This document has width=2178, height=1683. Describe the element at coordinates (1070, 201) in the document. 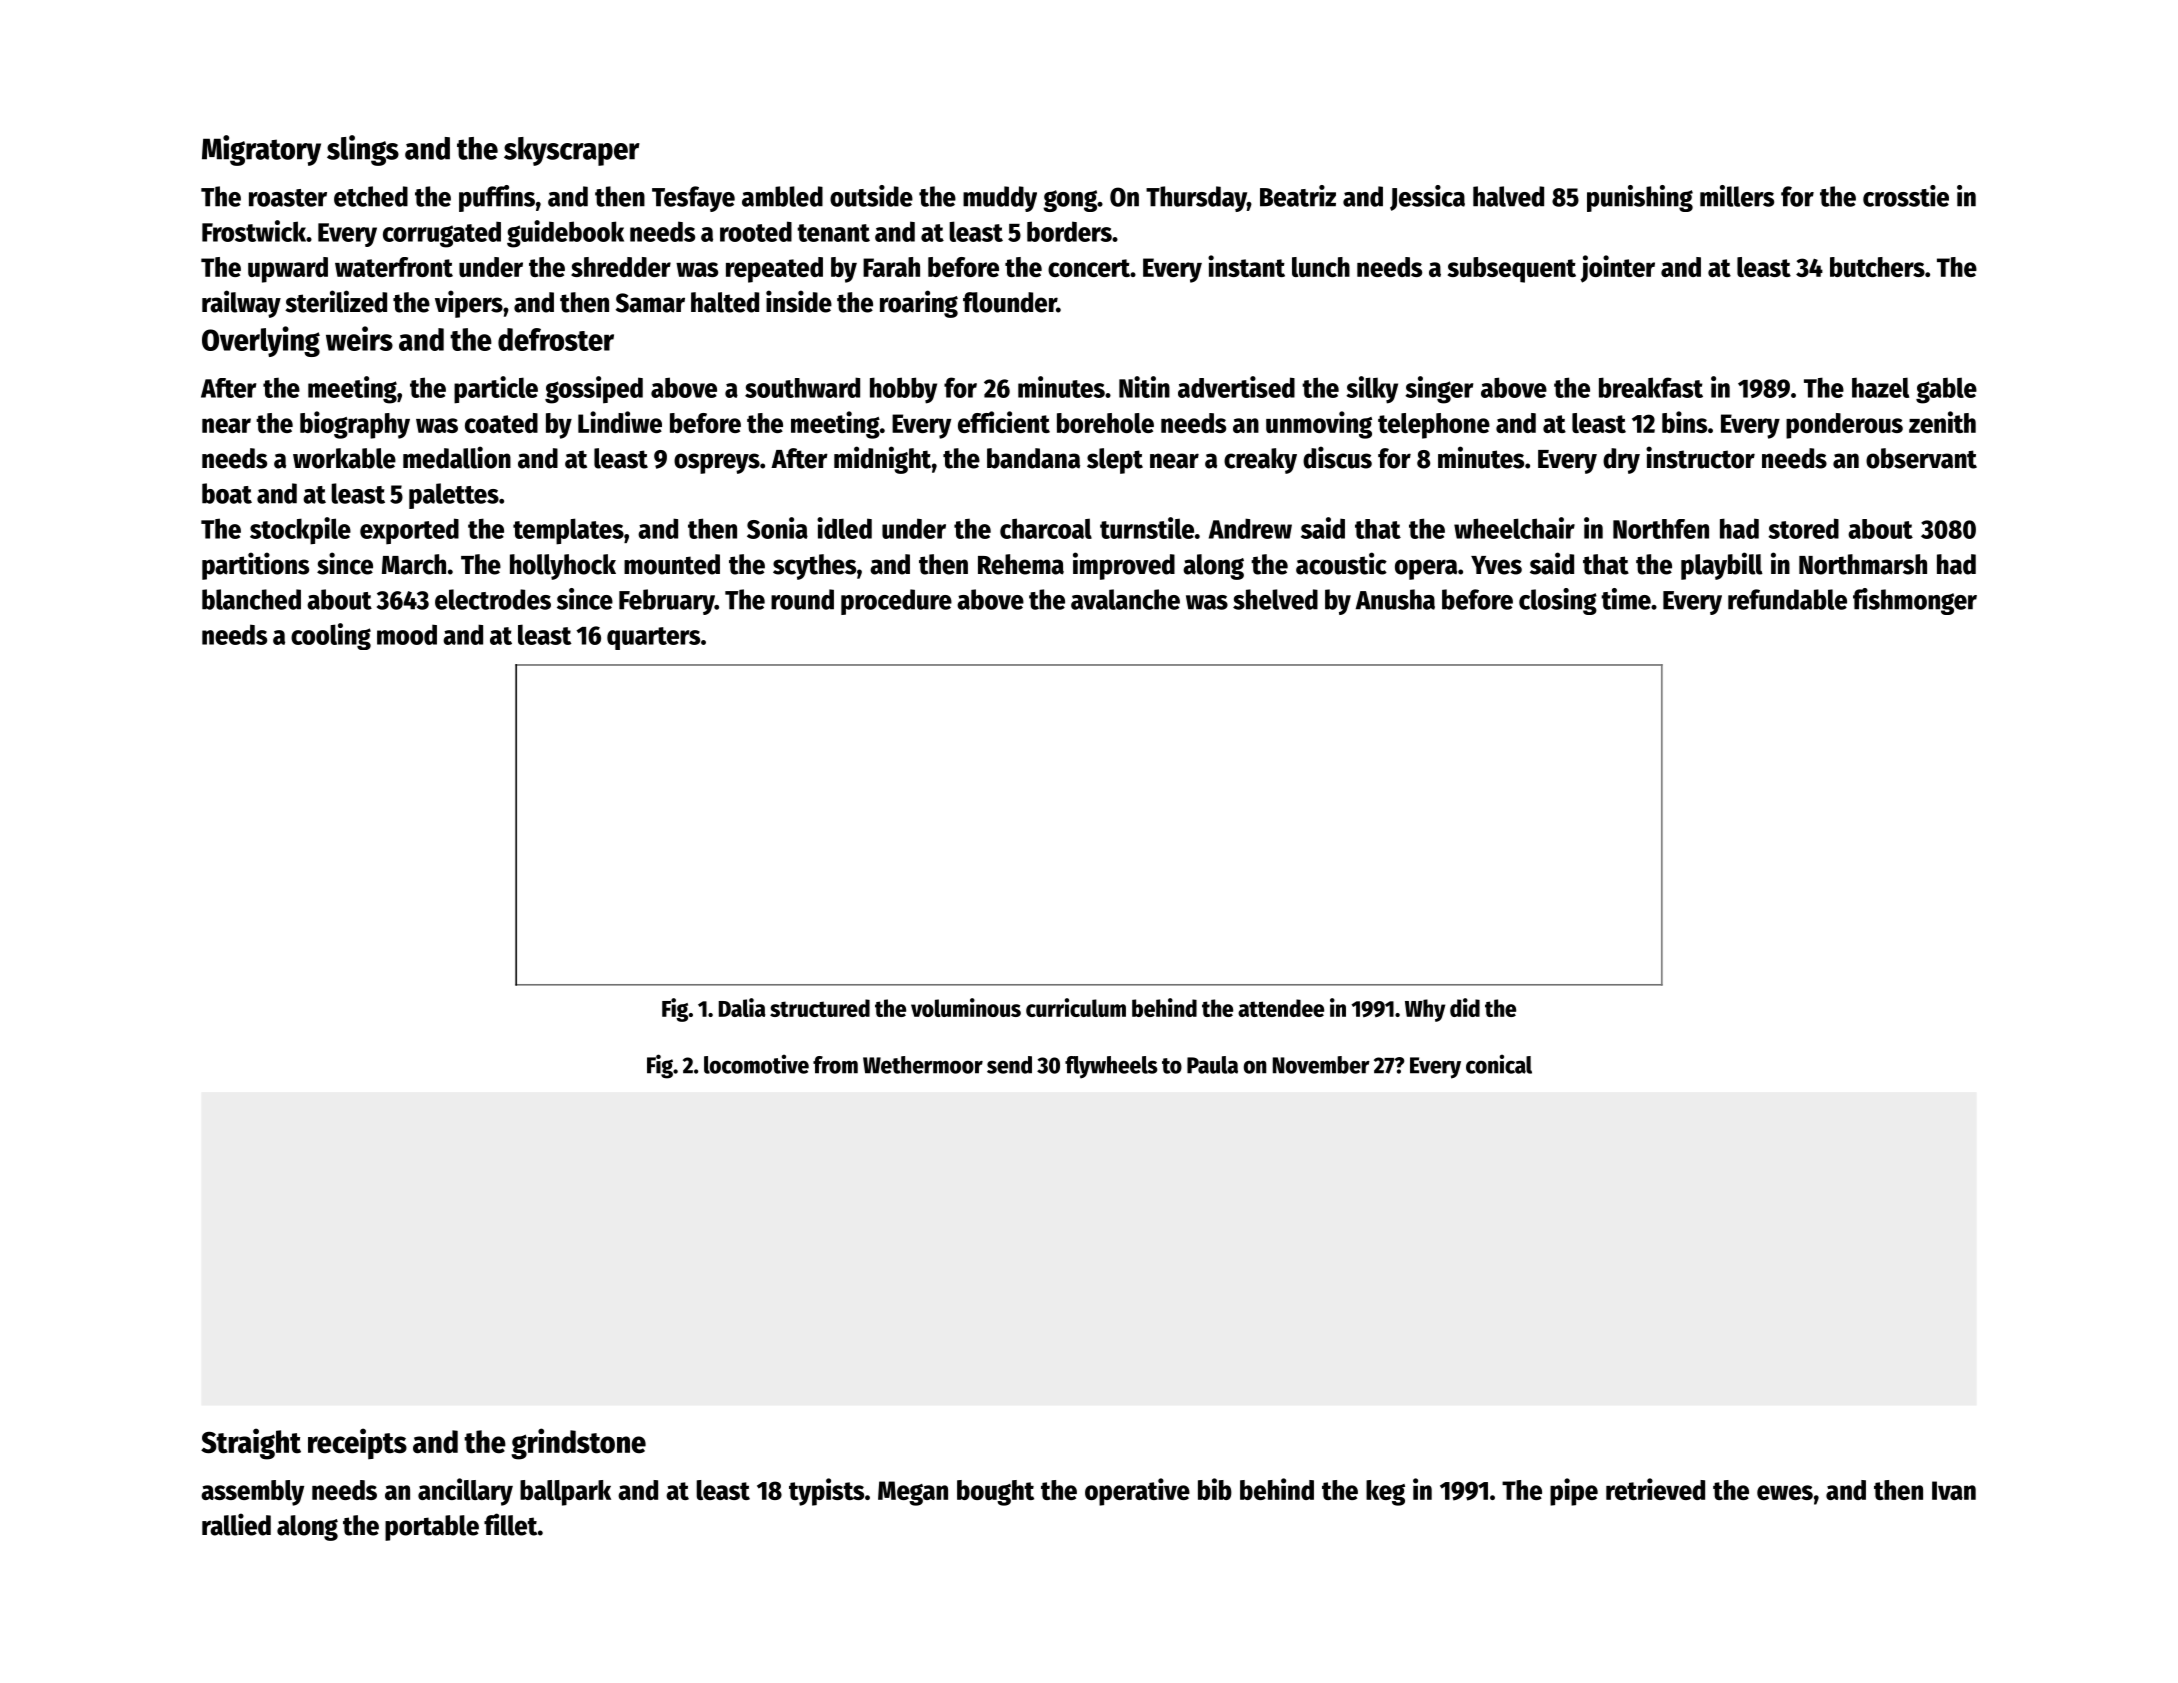

I see `gong` at that location.
